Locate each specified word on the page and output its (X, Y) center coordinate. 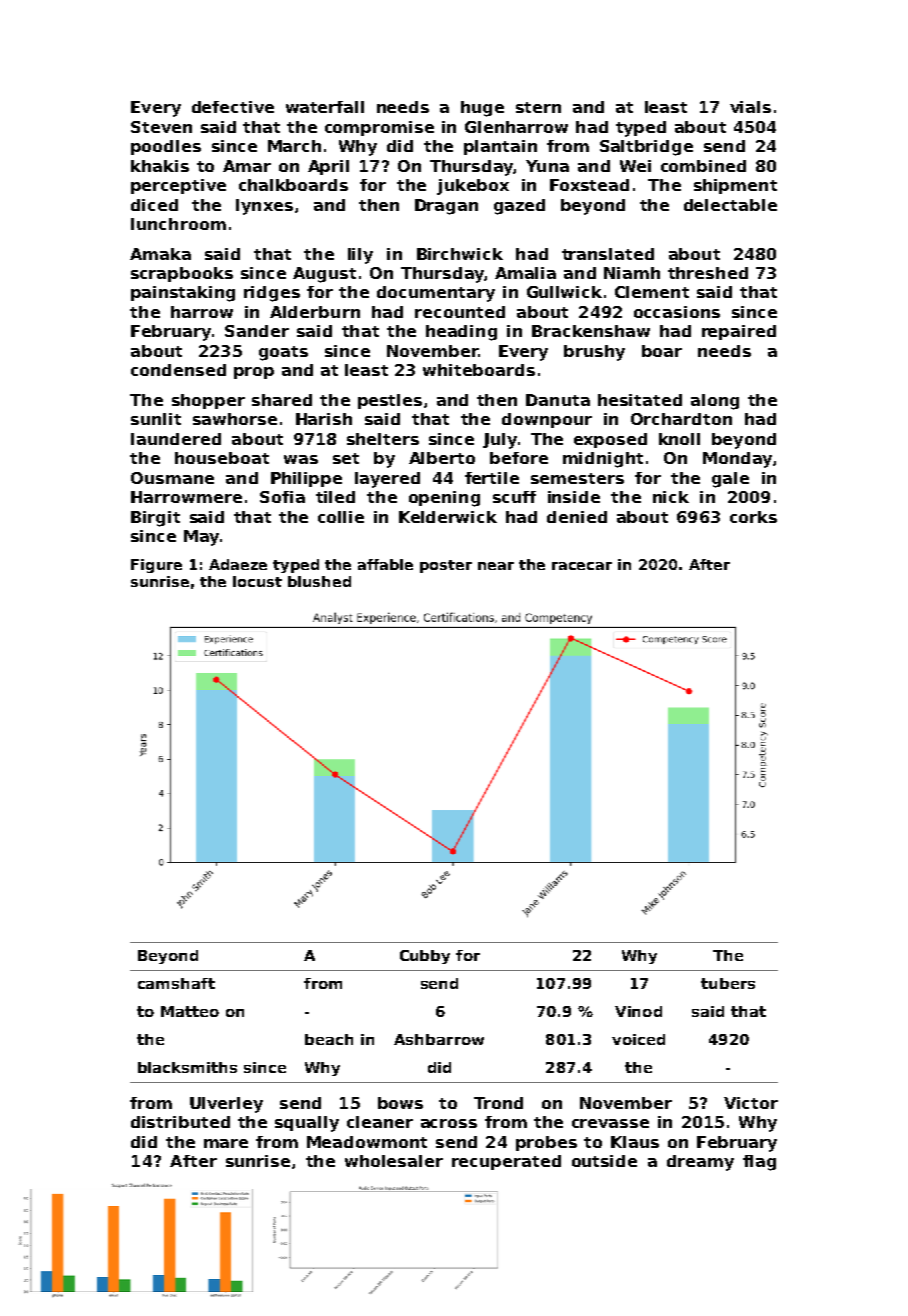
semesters (577, 478)
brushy (594, 353)
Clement (652, 292)
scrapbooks (182, 274)
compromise (379, 128)
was (301, 459)
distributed (180, 1122)
